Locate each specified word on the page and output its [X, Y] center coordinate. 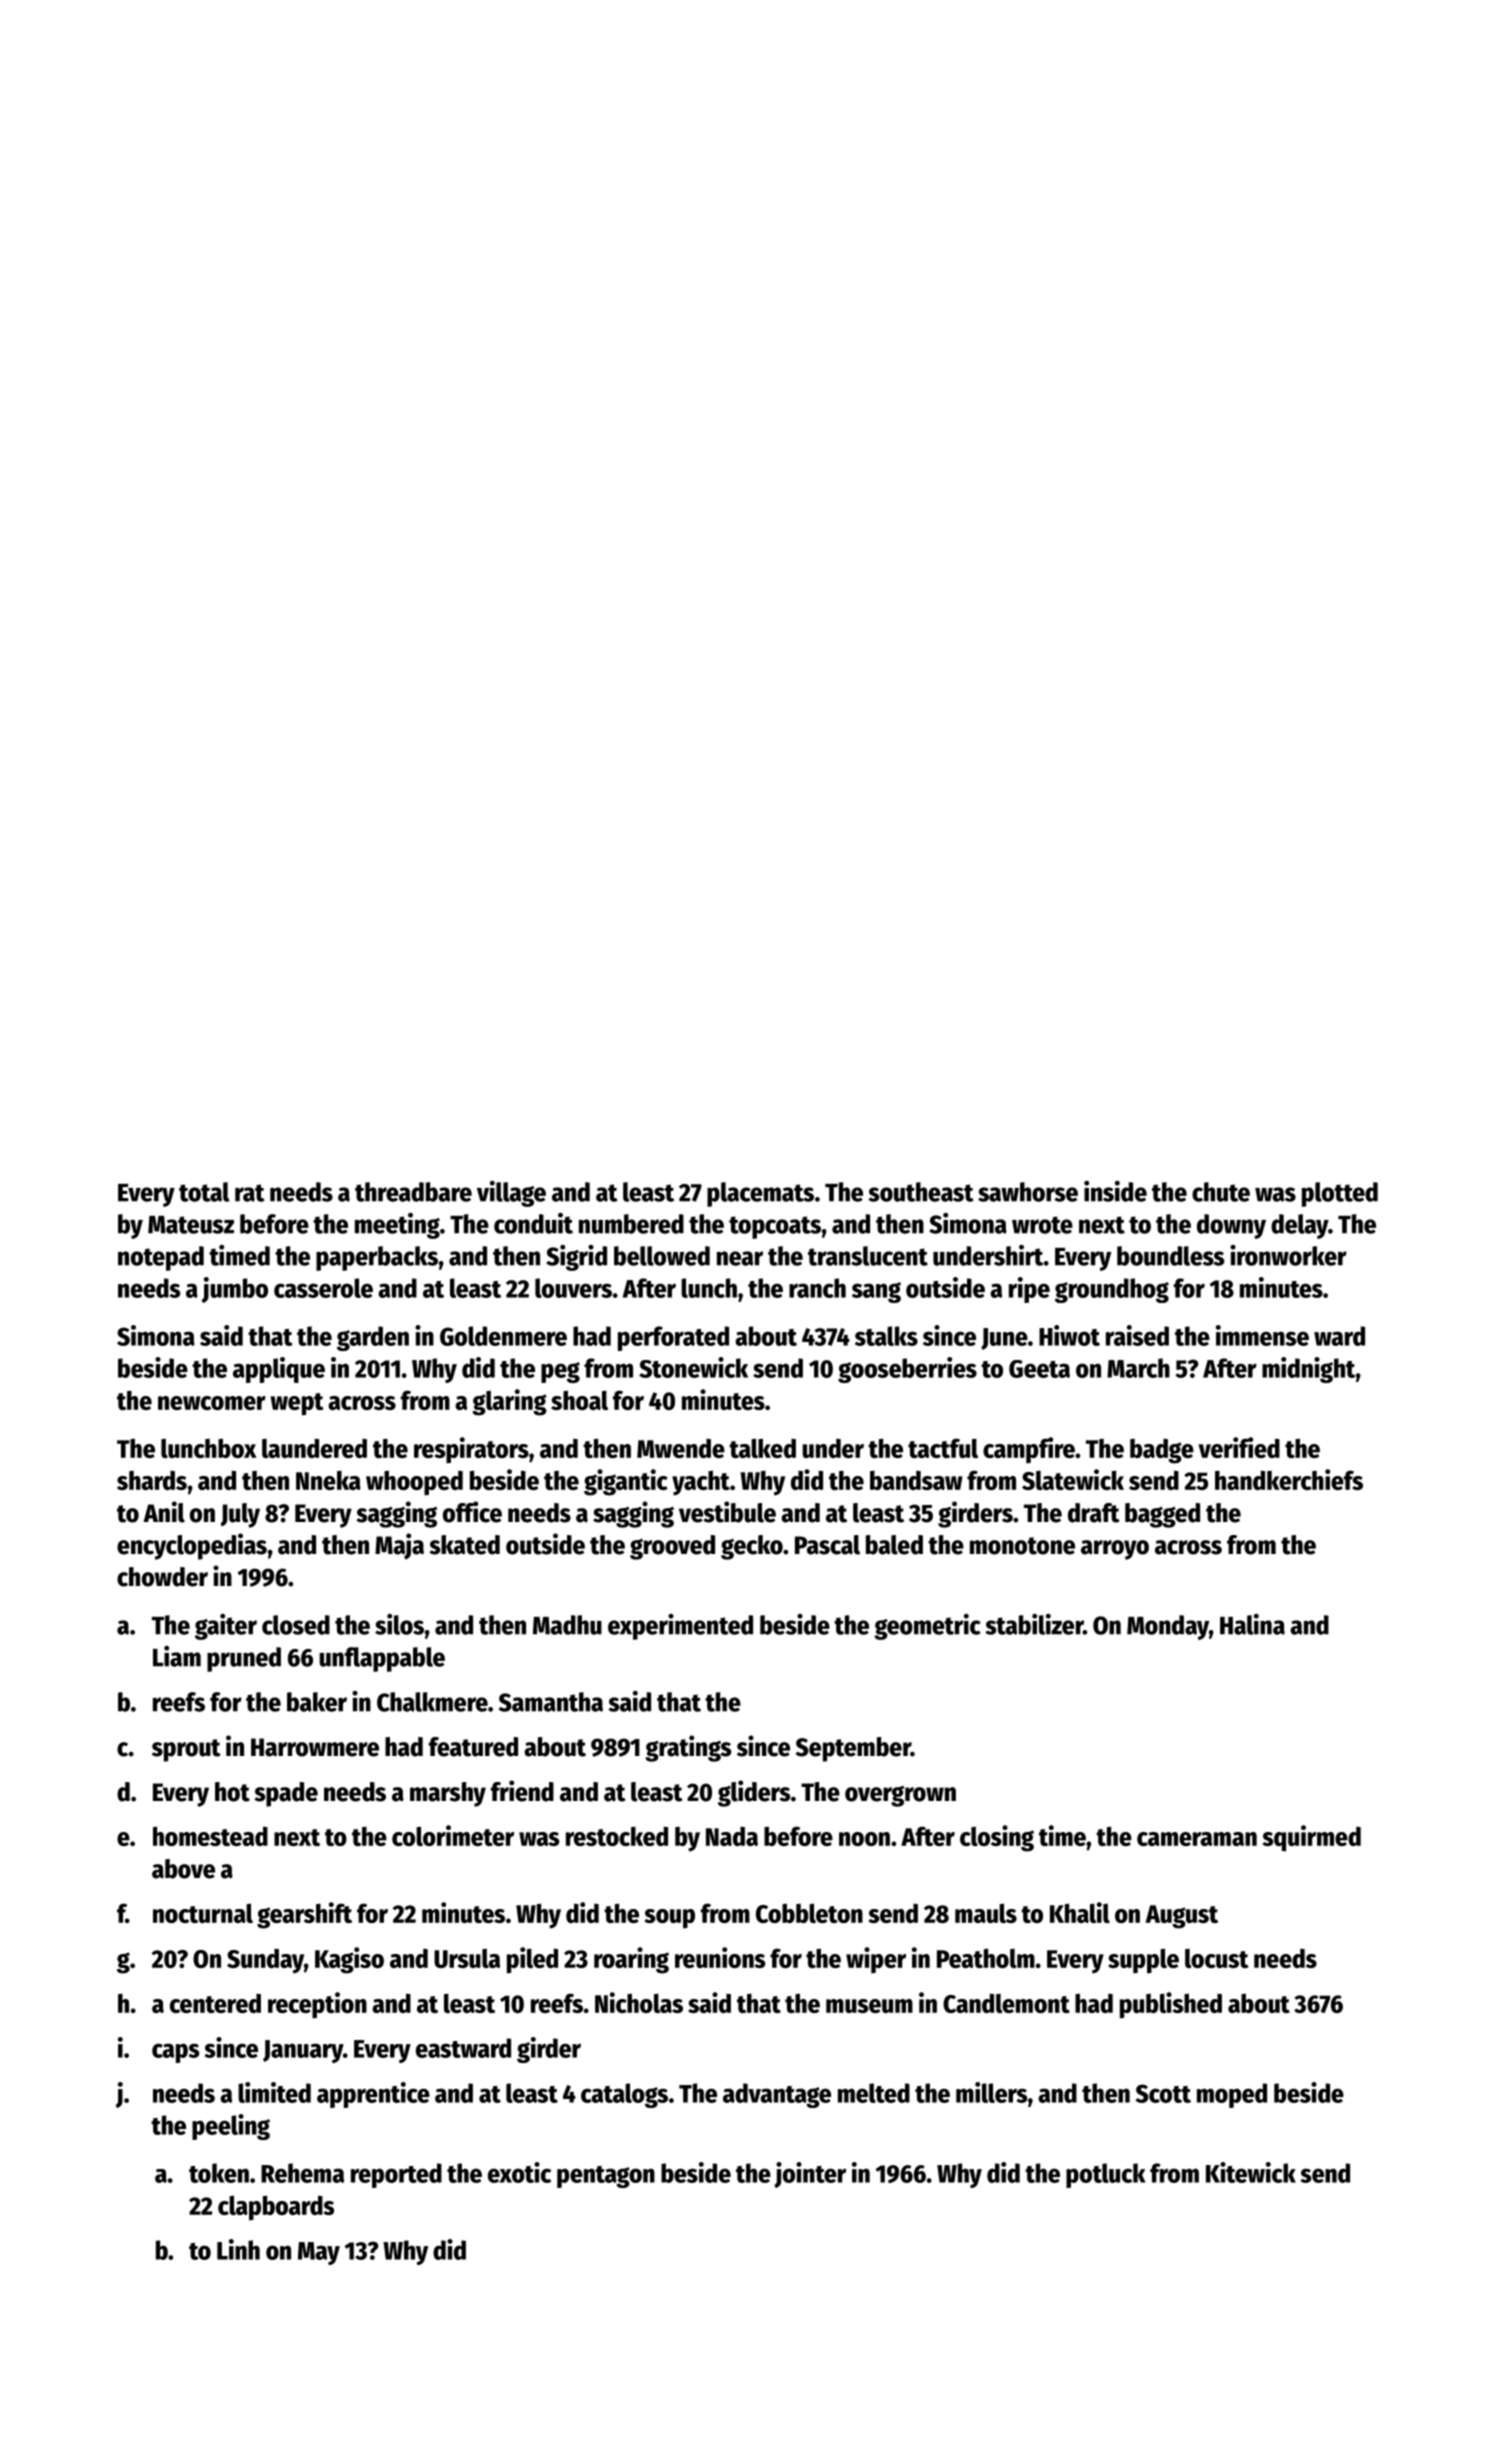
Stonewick [693, 1367]
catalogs [624, 2095]
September [853, 1749]
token [219, 2173]
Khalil [1080, 1912]
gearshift [304, 1915]
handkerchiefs [1289, 1479]
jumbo [235, 1290]
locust [1216, 1958]
